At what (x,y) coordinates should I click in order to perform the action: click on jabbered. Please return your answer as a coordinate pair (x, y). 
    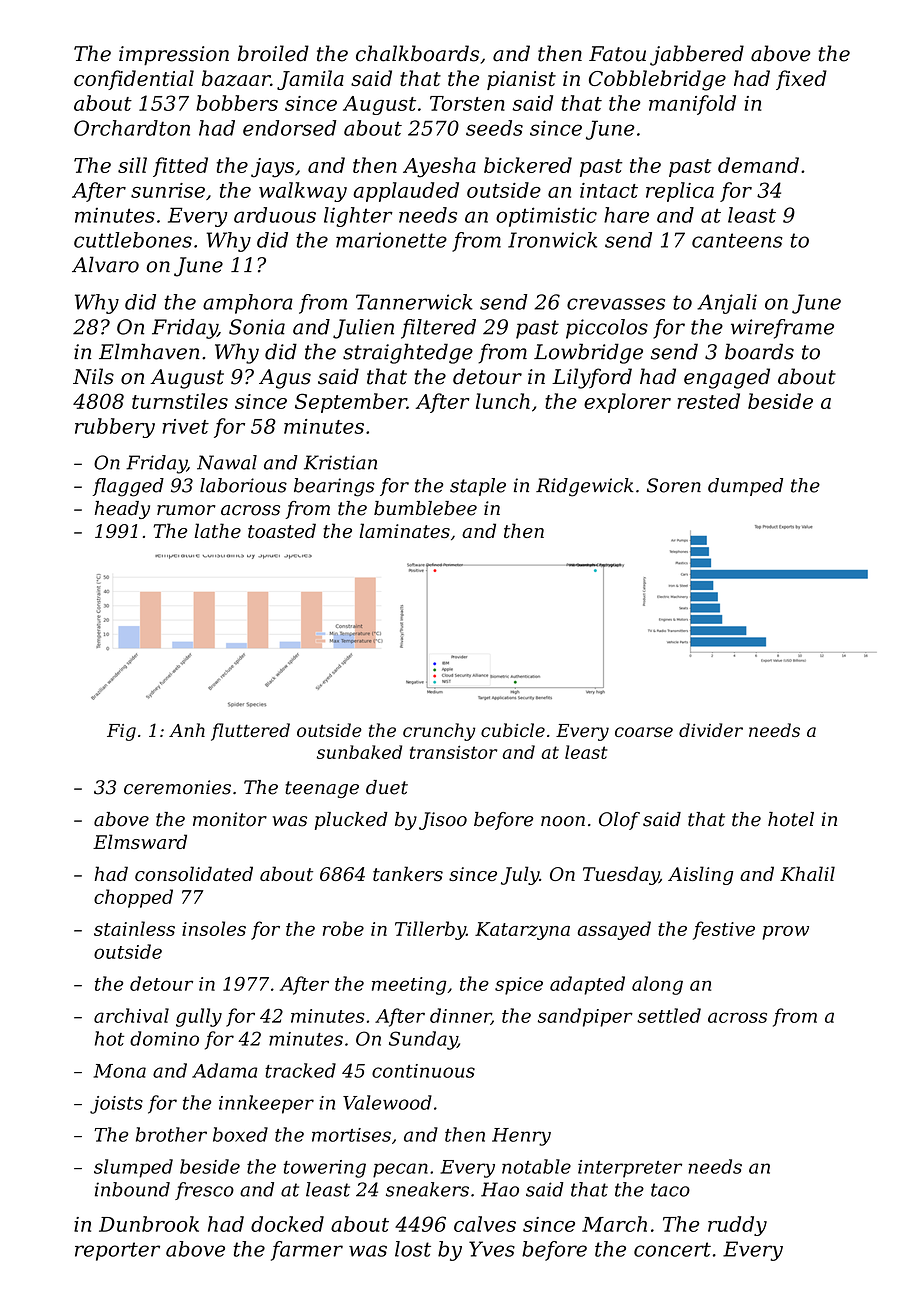
    Looking at the image, I should click on (697, 55).
